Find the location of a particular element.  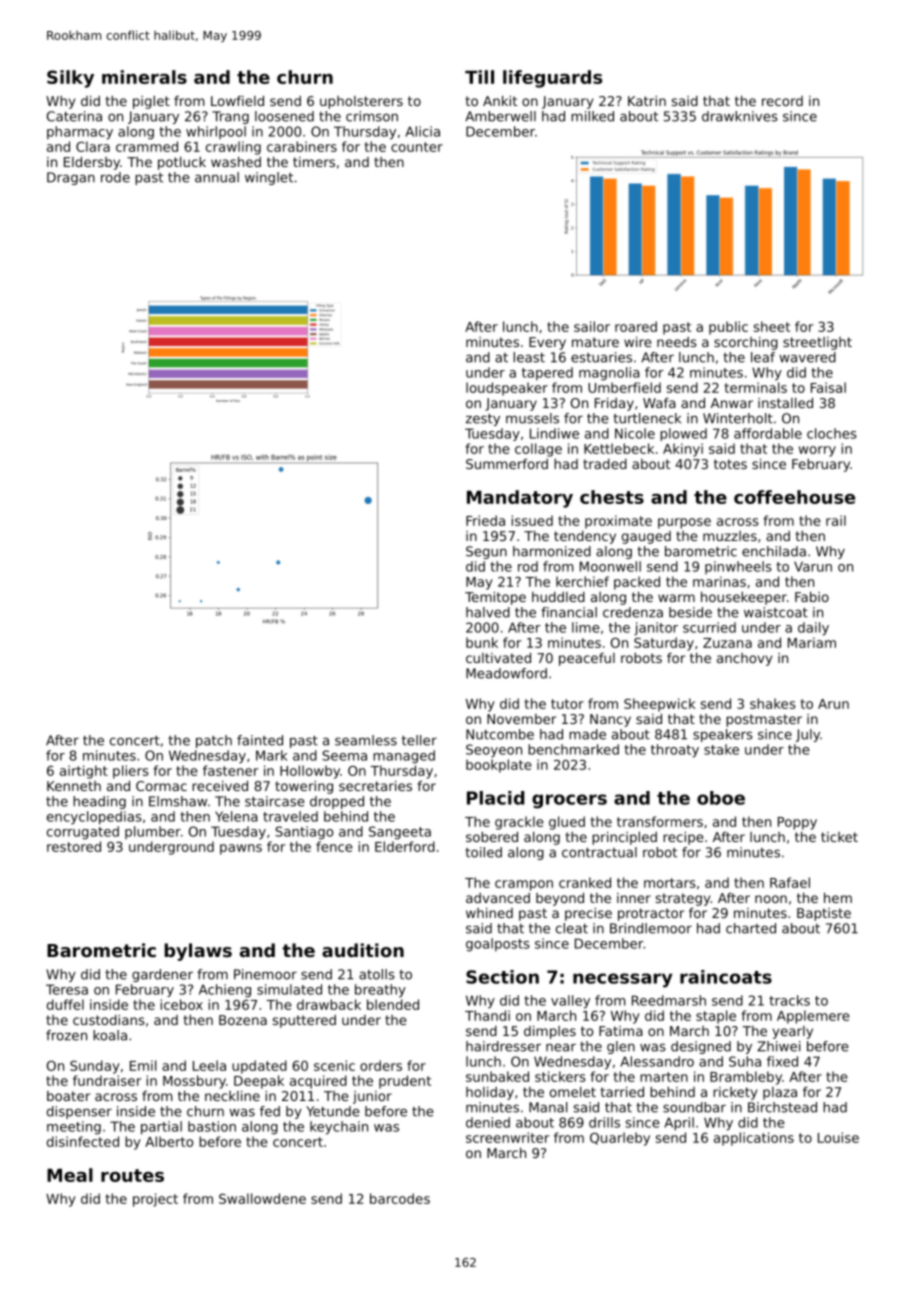

Dragan is located at coordinates (71, 178).
